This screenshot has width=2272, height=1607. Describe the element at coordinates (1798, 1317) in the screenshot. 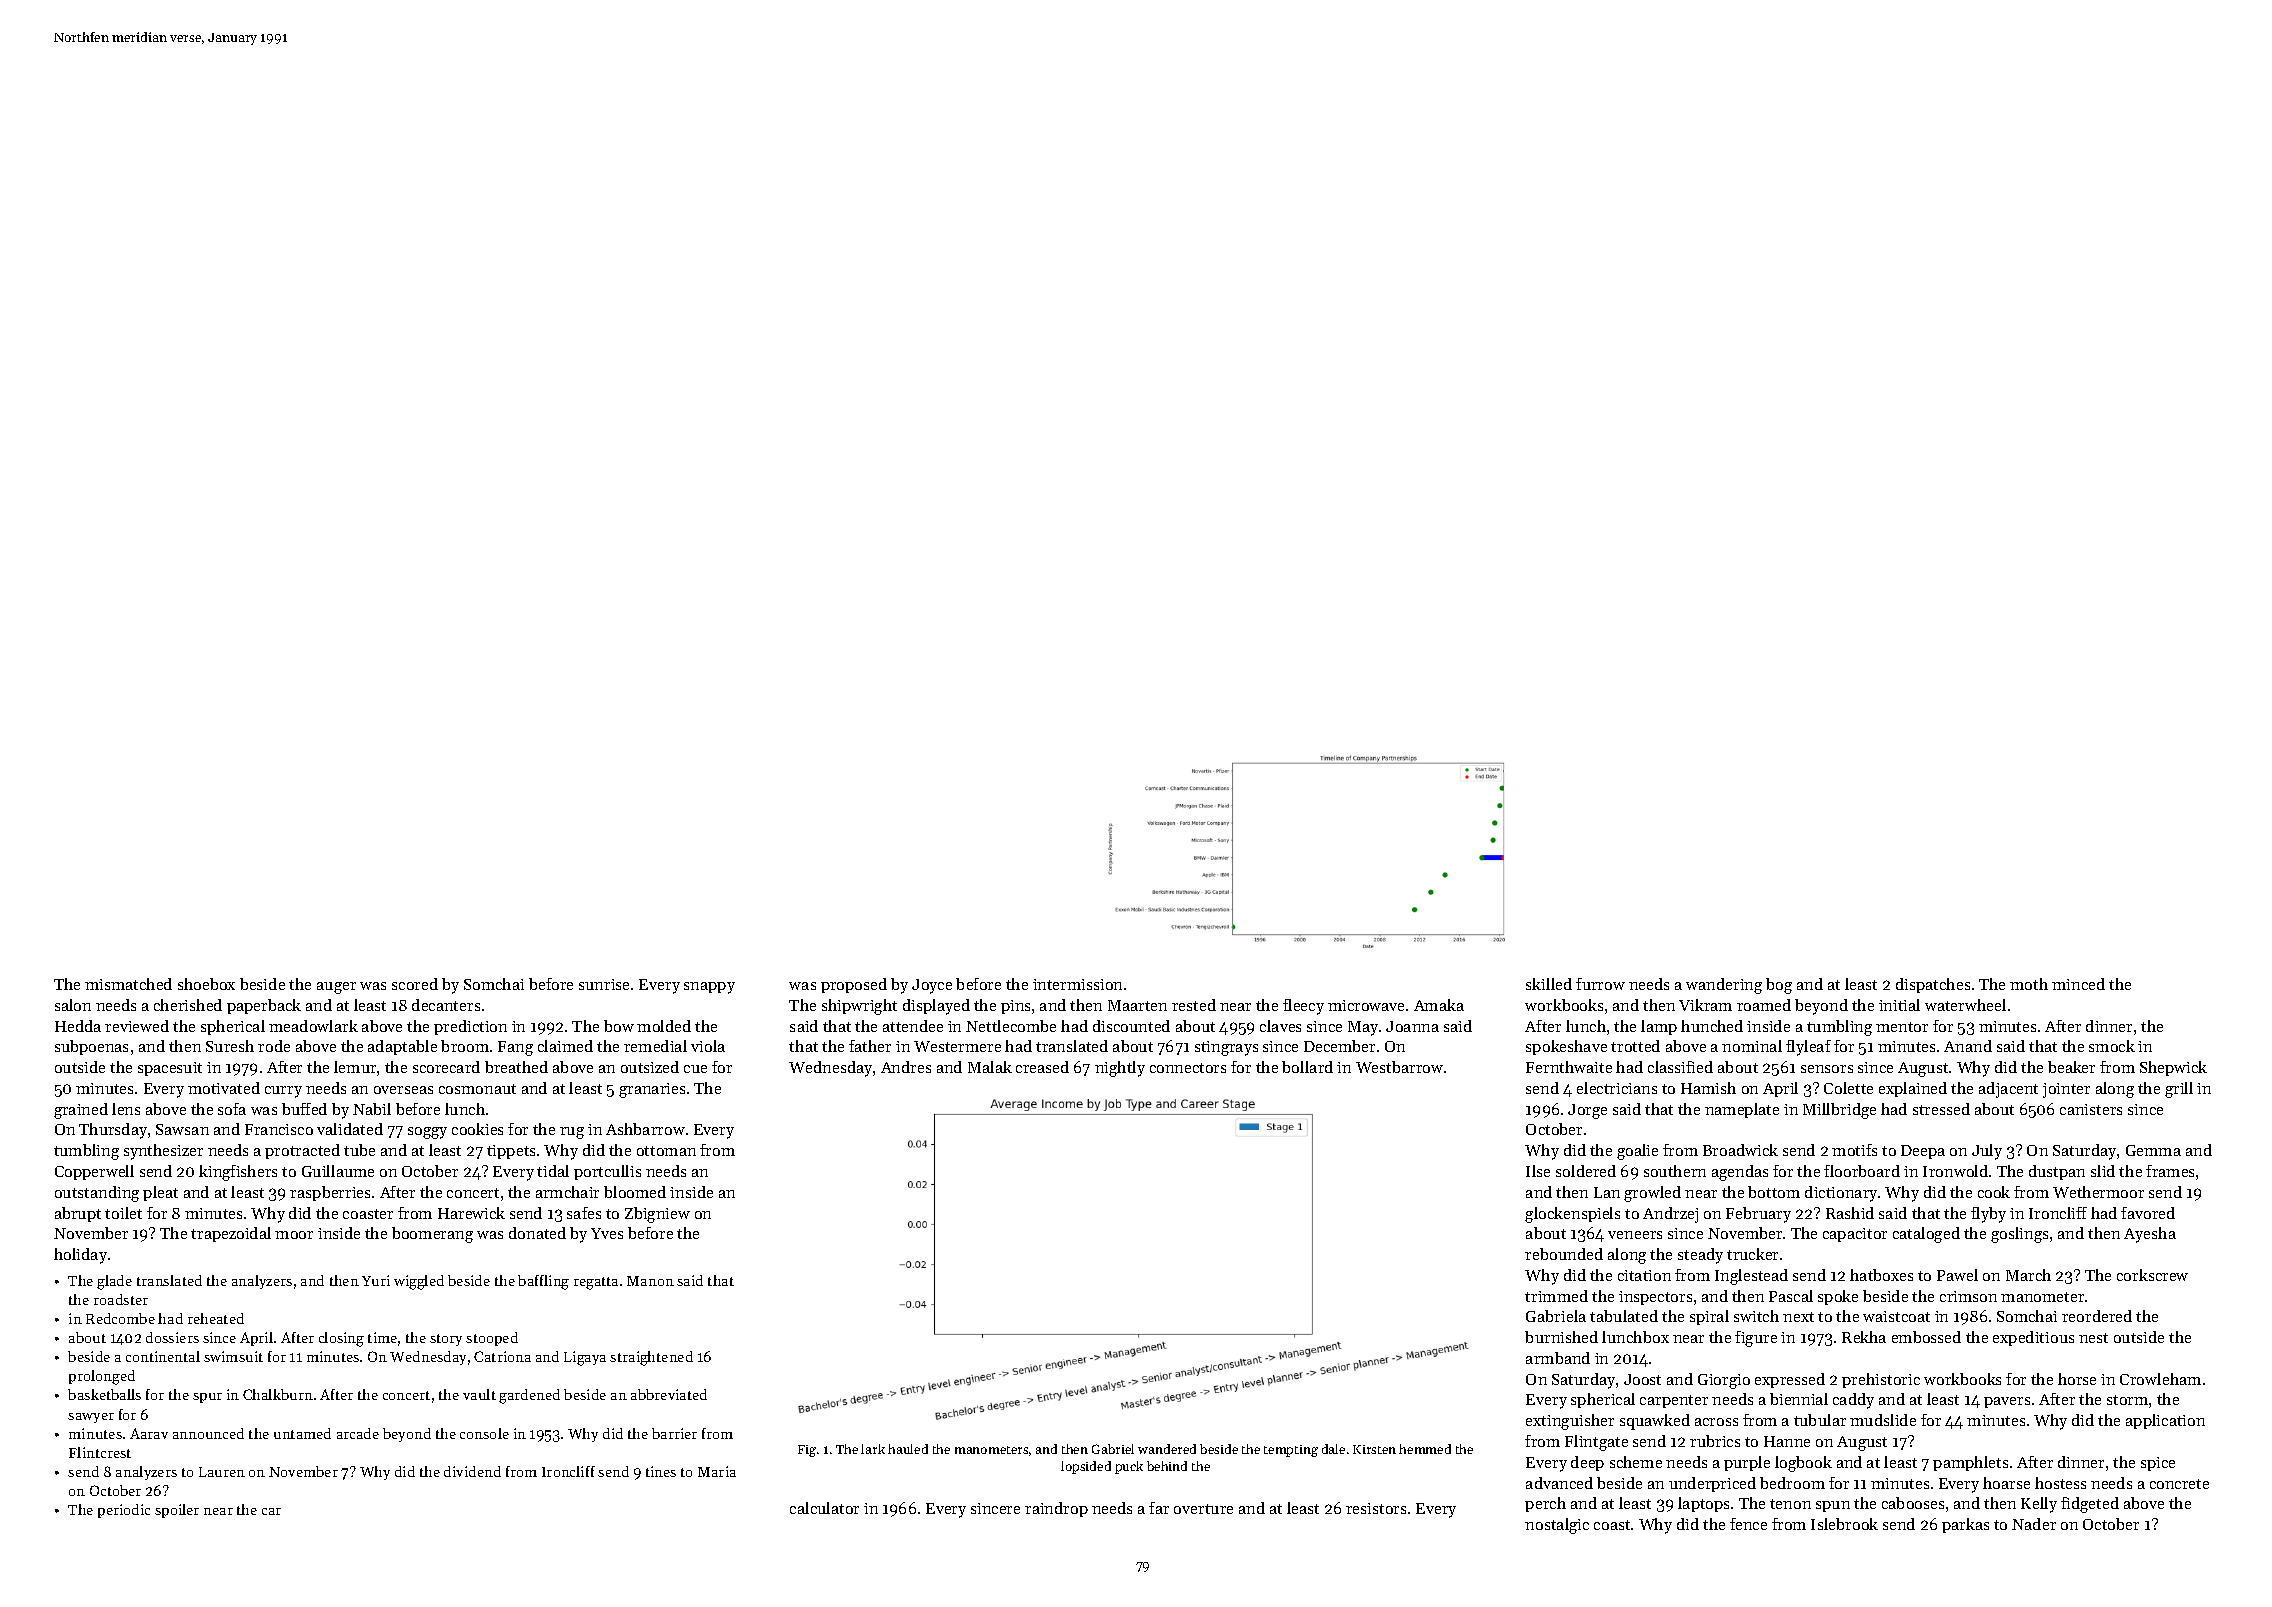

I see `next` at that location.
